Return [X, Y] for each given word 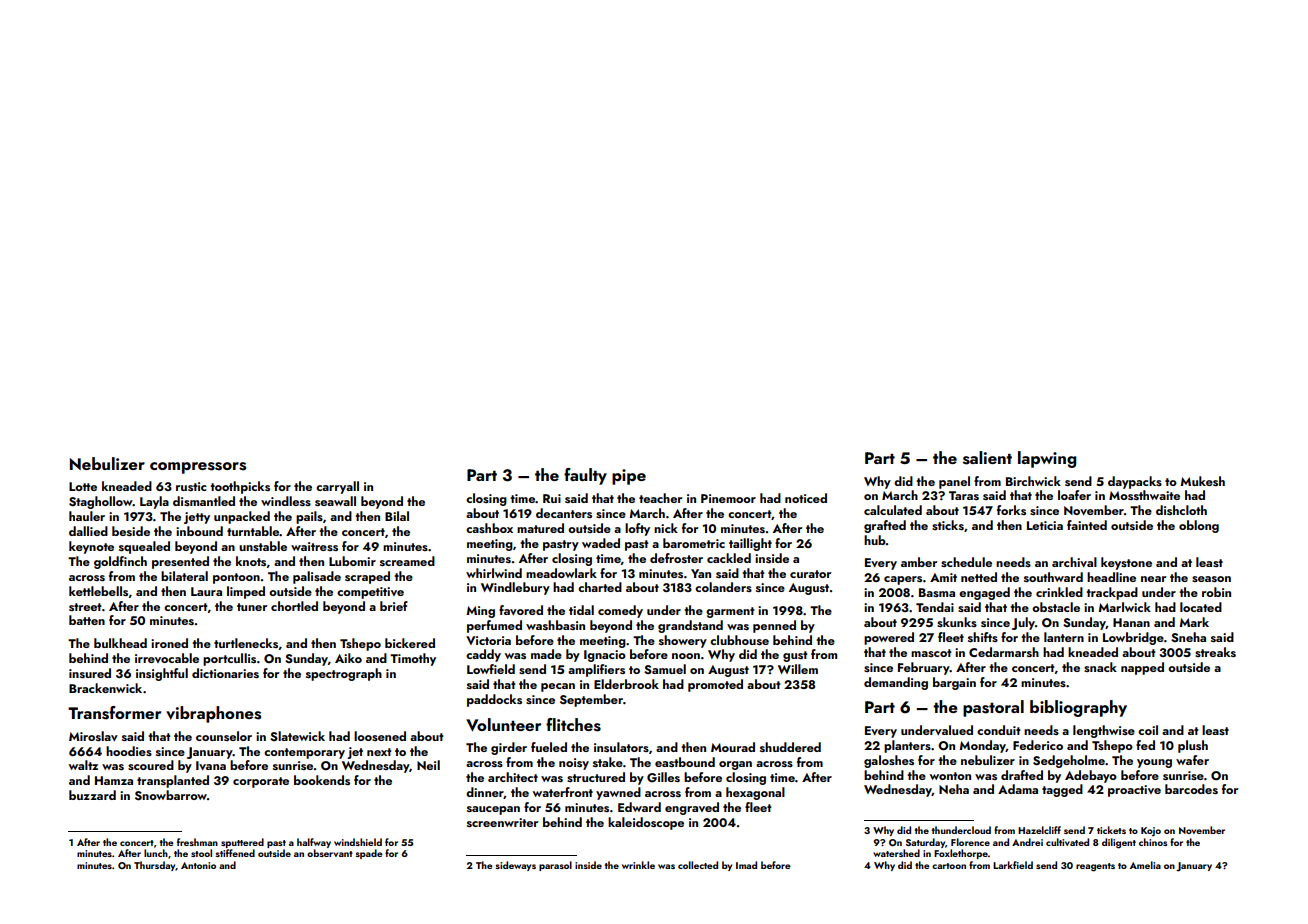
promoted [715, 685]
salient [987, 458]
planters [907, 746]
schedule [966, 562]
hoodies [129, 751]
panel [954, 482]
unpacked [242, 517]
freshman [197, 842]
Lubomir [352, 561]
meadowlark [561, 573]
